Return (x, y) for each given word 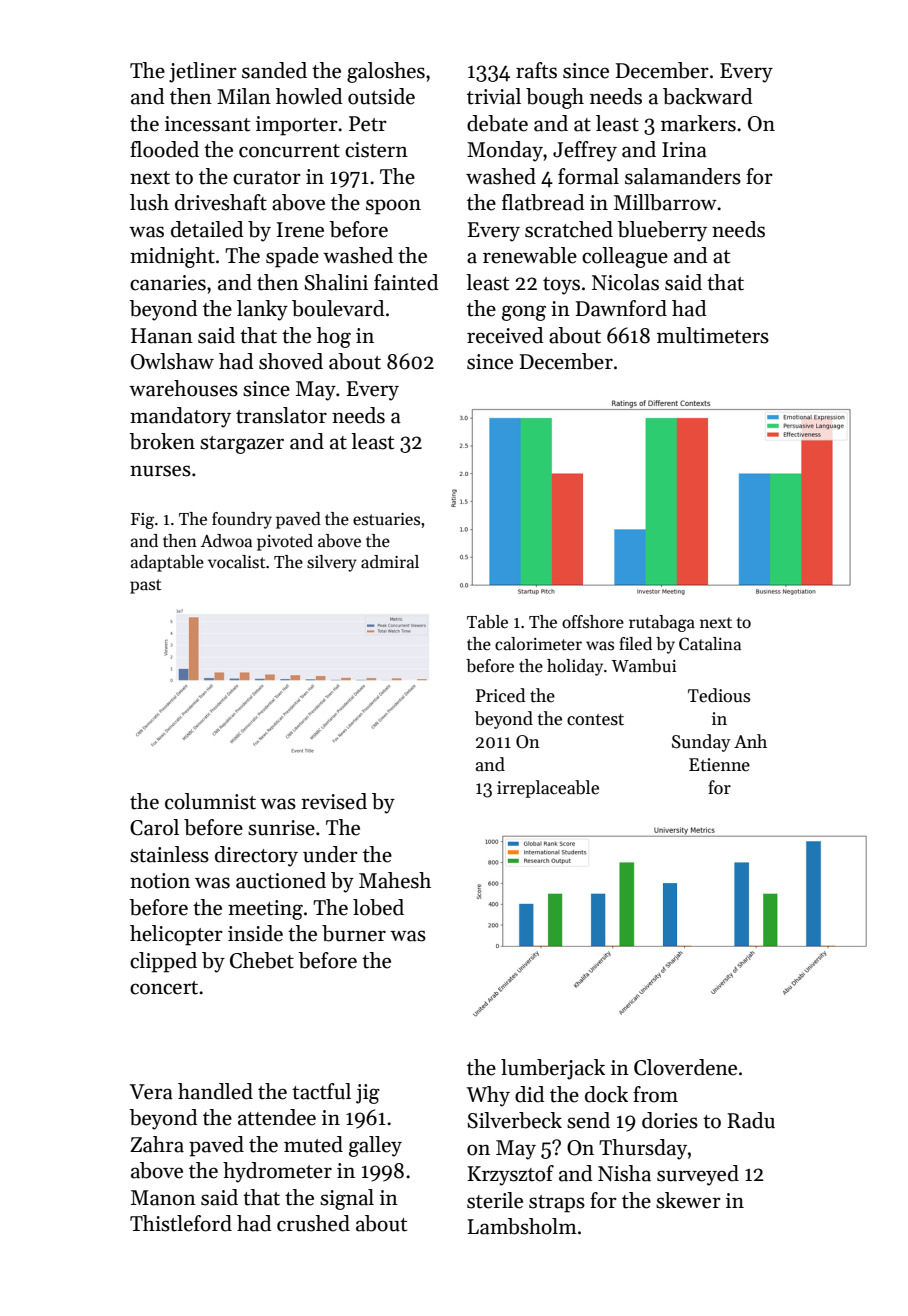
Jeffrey (585, 151)
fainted (406, 282)
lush (149, 202)
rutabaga (662, 623)
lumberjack (553, 1069)
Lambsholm (522, 1226)
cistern (376, 150)
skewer (688, 1200)
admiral (390, 562)
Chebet (262, 960)
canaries (168, 283)
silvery (332, 563)
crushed (313, 1223)
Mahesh (395, 880)
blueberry (662, 231)
